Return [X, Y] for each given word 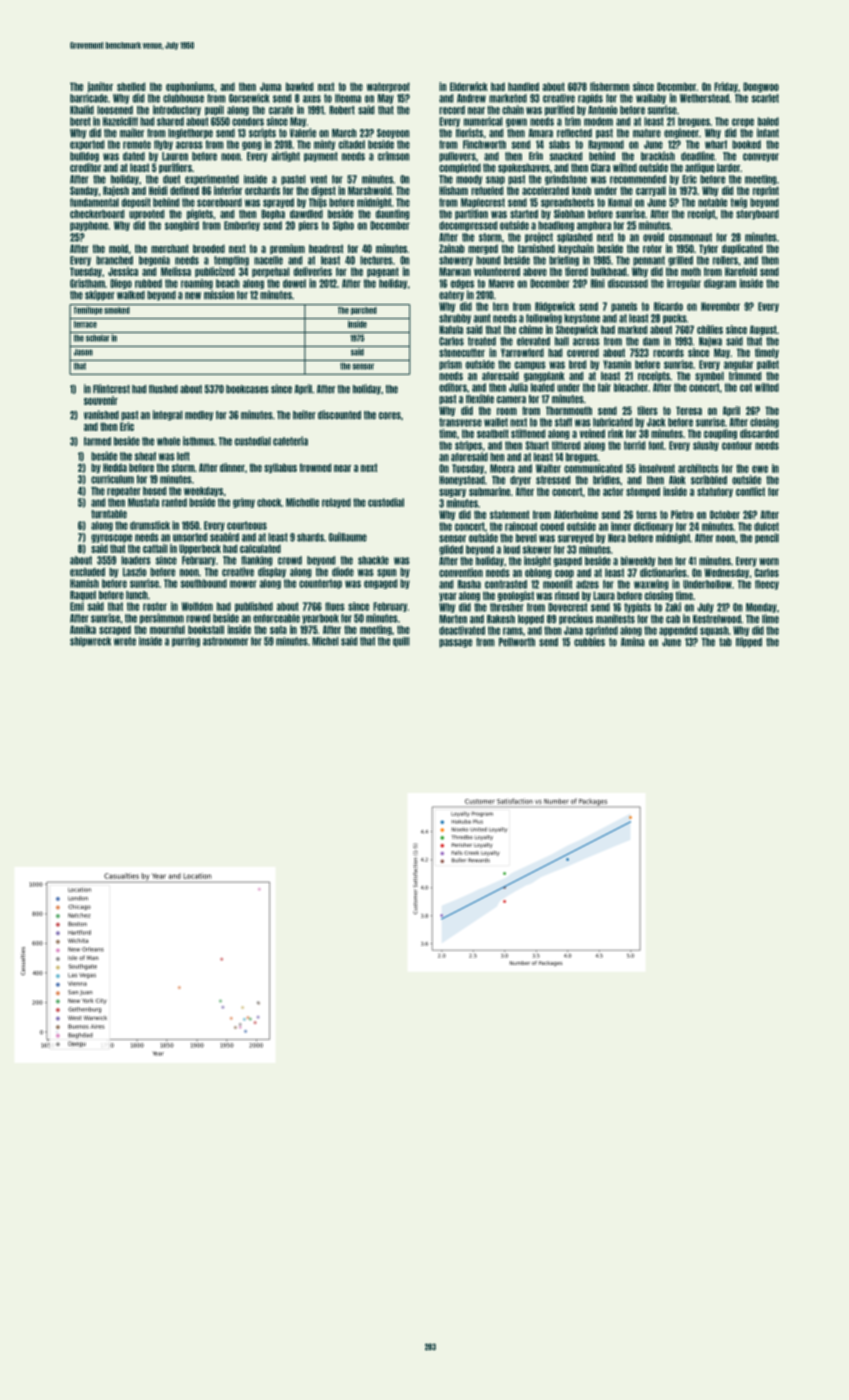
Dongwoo [761, 87]
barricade [89, 98]
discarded [759, 433]
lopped [531, 620]
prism [450, 365]
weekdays [203, 492]
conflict [750, 491]
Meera [502, 468]
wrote [125, 641]
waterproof [388, 87]
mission [219, 295]
